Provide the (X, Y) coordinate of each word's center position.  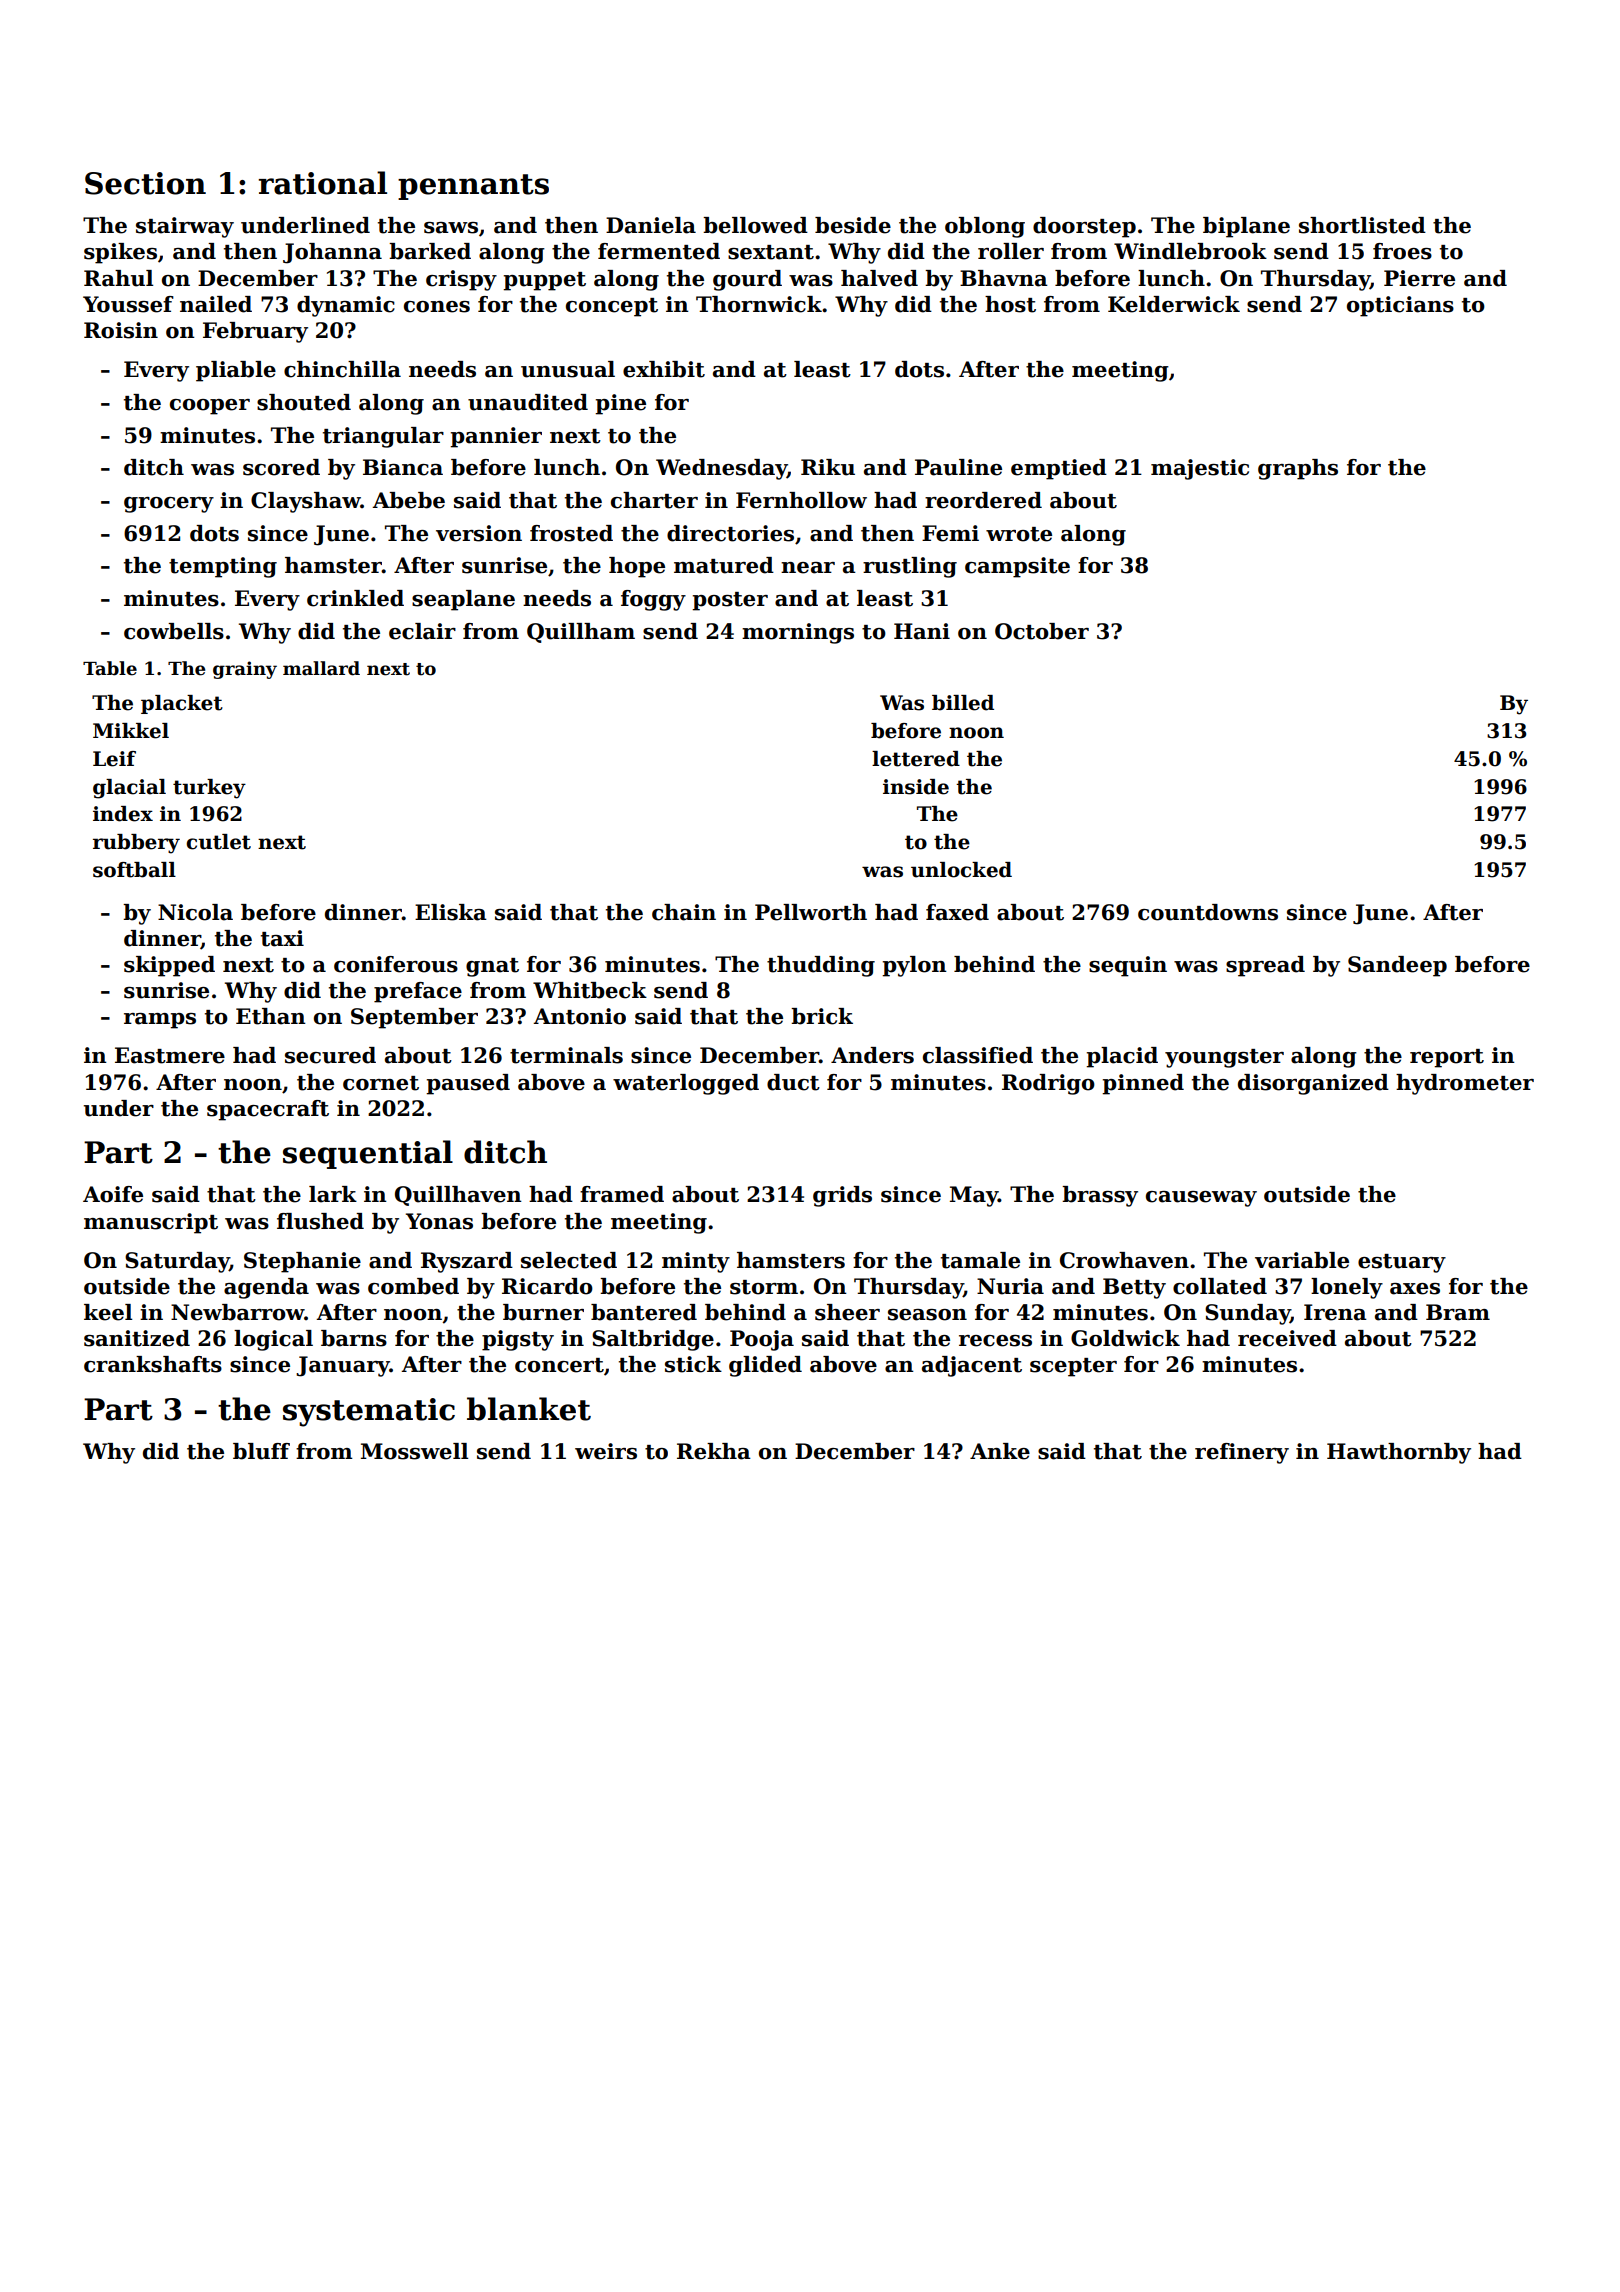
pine (620, 404)
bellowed (755, 225)
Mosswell (414, 1451)
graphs (1298, 469)
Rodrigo (1048, 1084)
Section (145, 183)
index (123, 814)
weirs (606, 1451)
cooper (210, 407)
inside (916, 787)
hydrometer (1465, 1084)
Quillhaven (458, 1196)
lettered (916, 759)
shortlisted (1362, 225)
